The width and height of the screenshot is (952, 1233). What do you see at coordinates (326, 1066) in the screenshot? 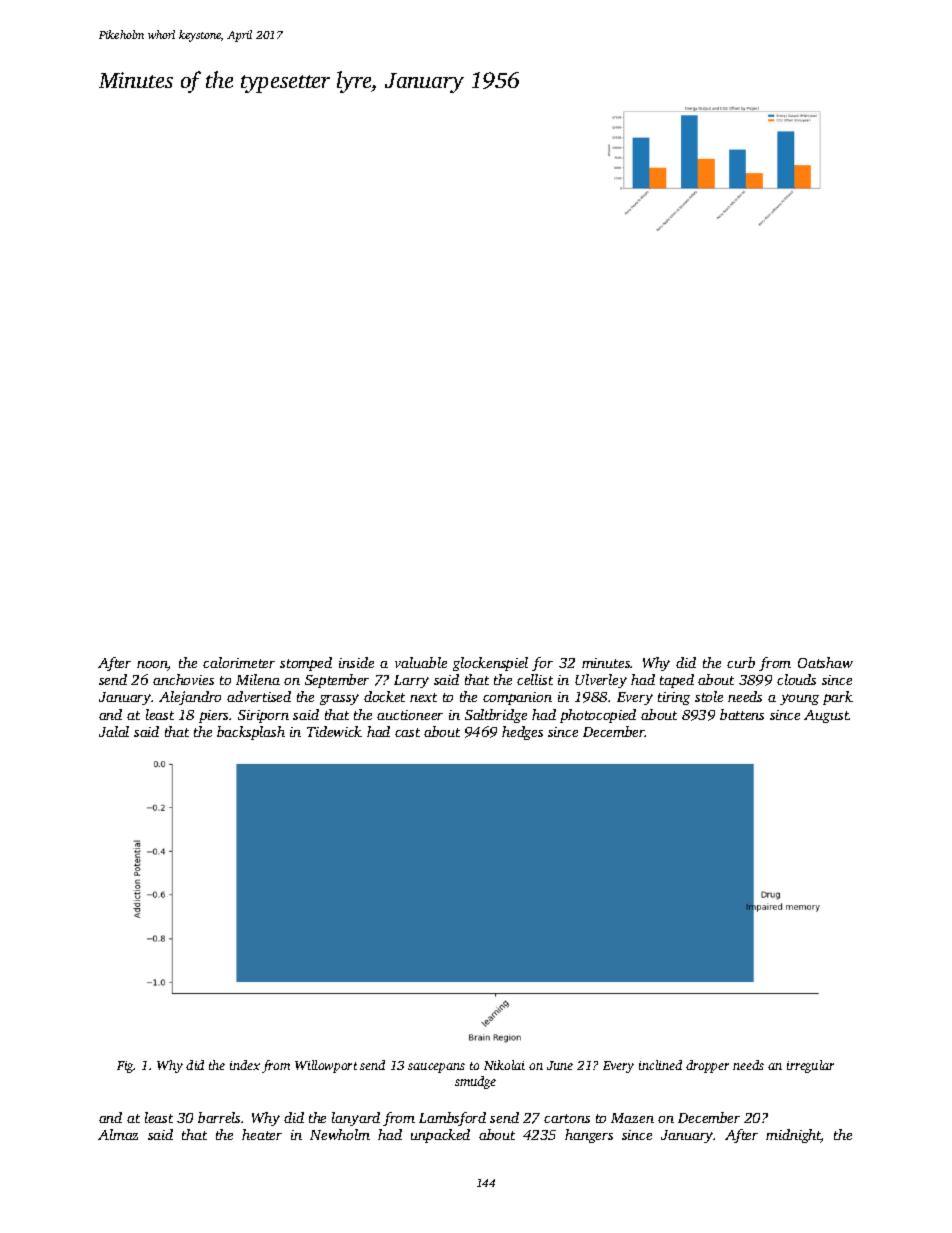
I see `Willowport` at bounding box center [326, 1066].
